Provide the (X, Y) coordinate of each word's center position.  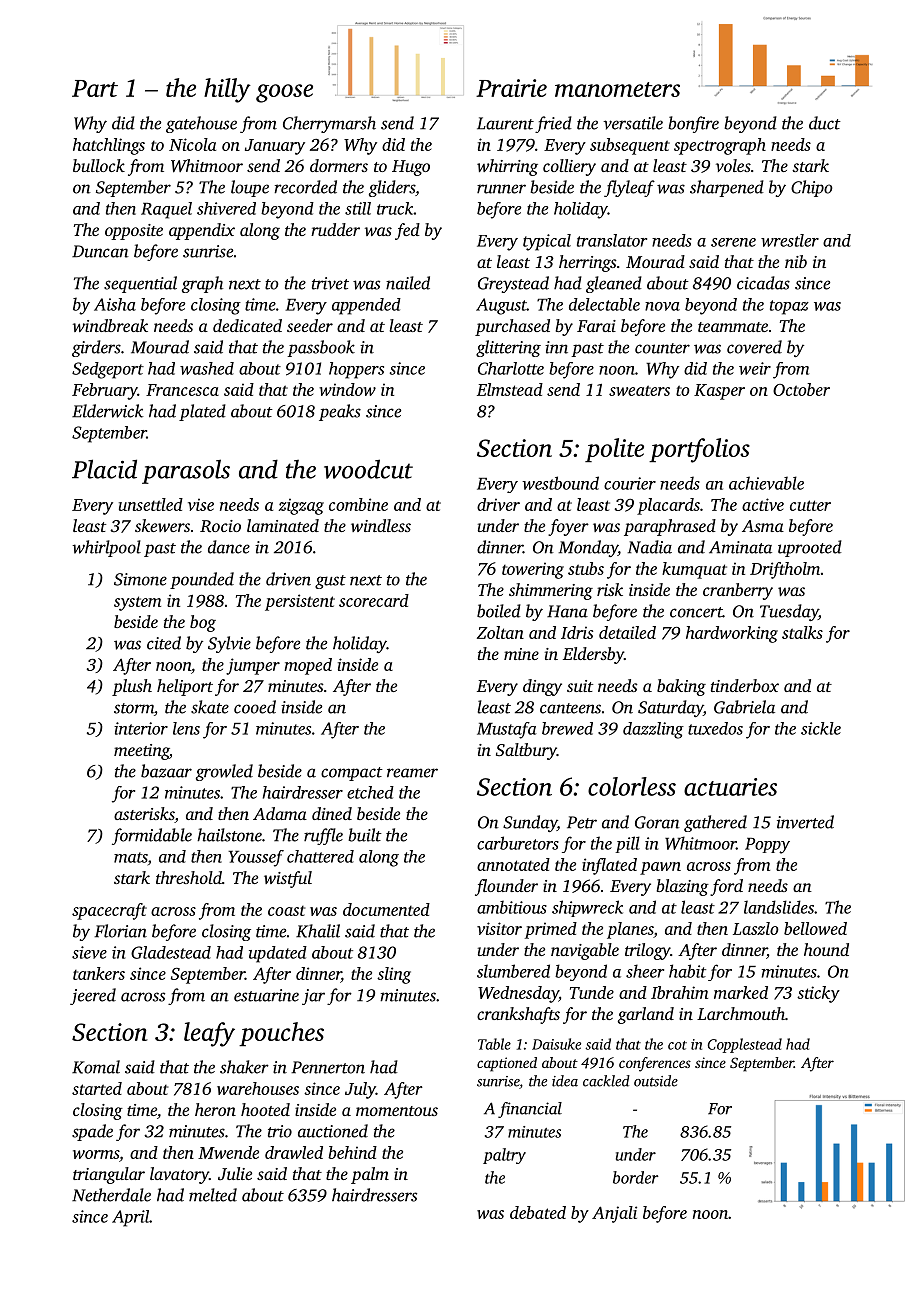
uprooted (810, 548)
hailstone (229, 835)
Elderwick (108, 411)
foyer (568, 527)
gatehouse (201, 124)
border (636, 1177)
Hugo (411, 168)
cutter (810, 505)
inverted (805, 822)
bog (203, 623)
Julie (235, 1173)
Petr (582, 822)
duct (825, 123)
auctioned (333, 1131)
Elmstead (510, 389)
